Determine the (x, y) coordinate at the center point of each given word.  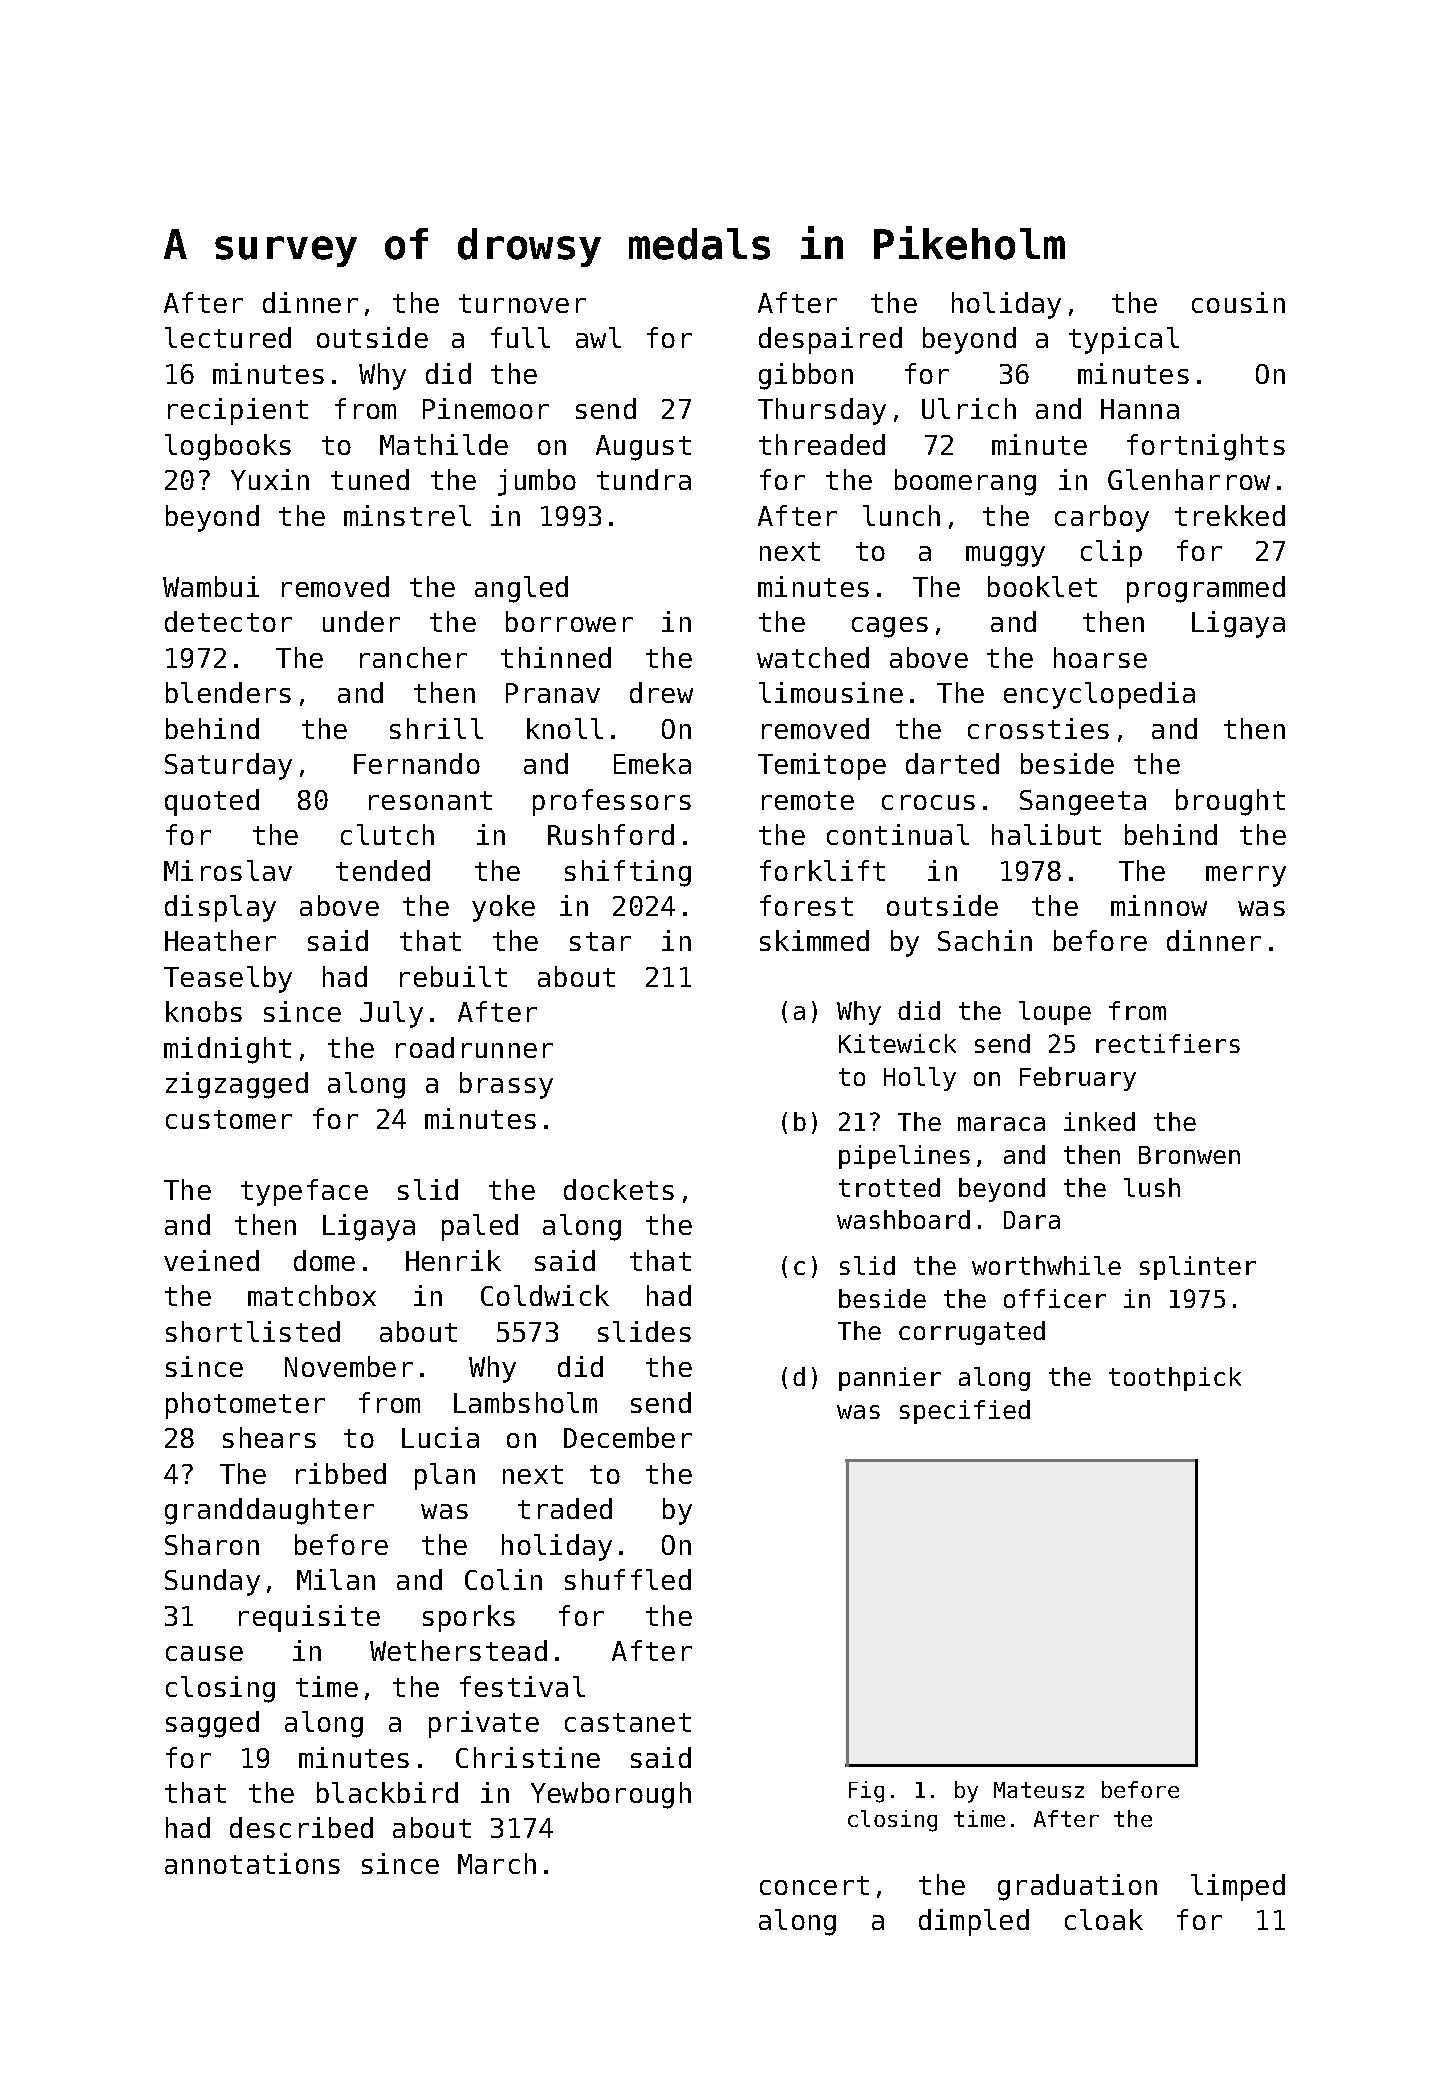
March (497, 1863)
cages (890, 627)
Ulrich (969, 408)
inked (1099, 1121)
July (391, 1014)
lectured (228, 337)
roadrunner (474, 1047)
